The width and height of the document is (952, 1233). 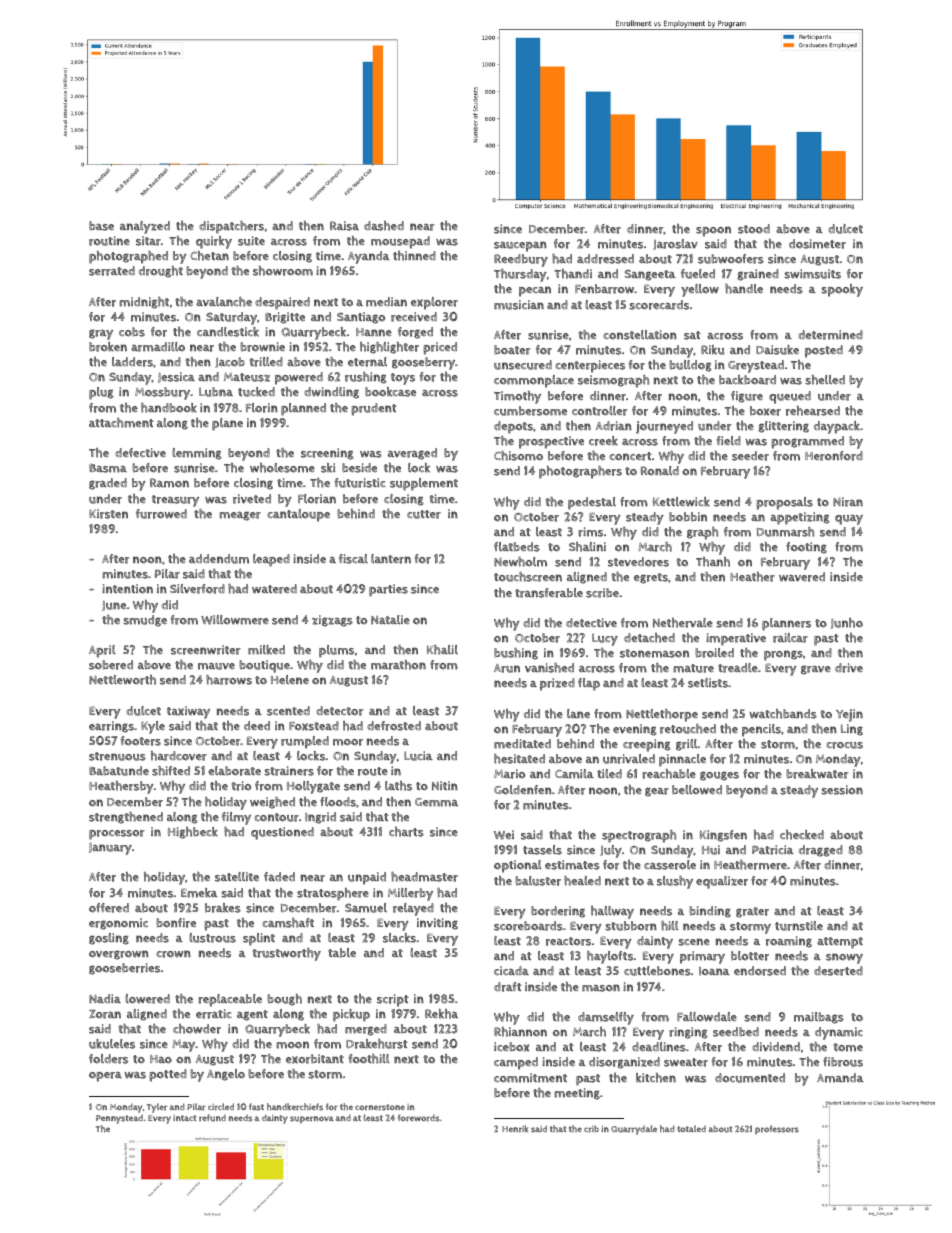 What do you see at coordinates (520, 246) in the document?
I see `saucepan` at bounding box center [520, 246].
